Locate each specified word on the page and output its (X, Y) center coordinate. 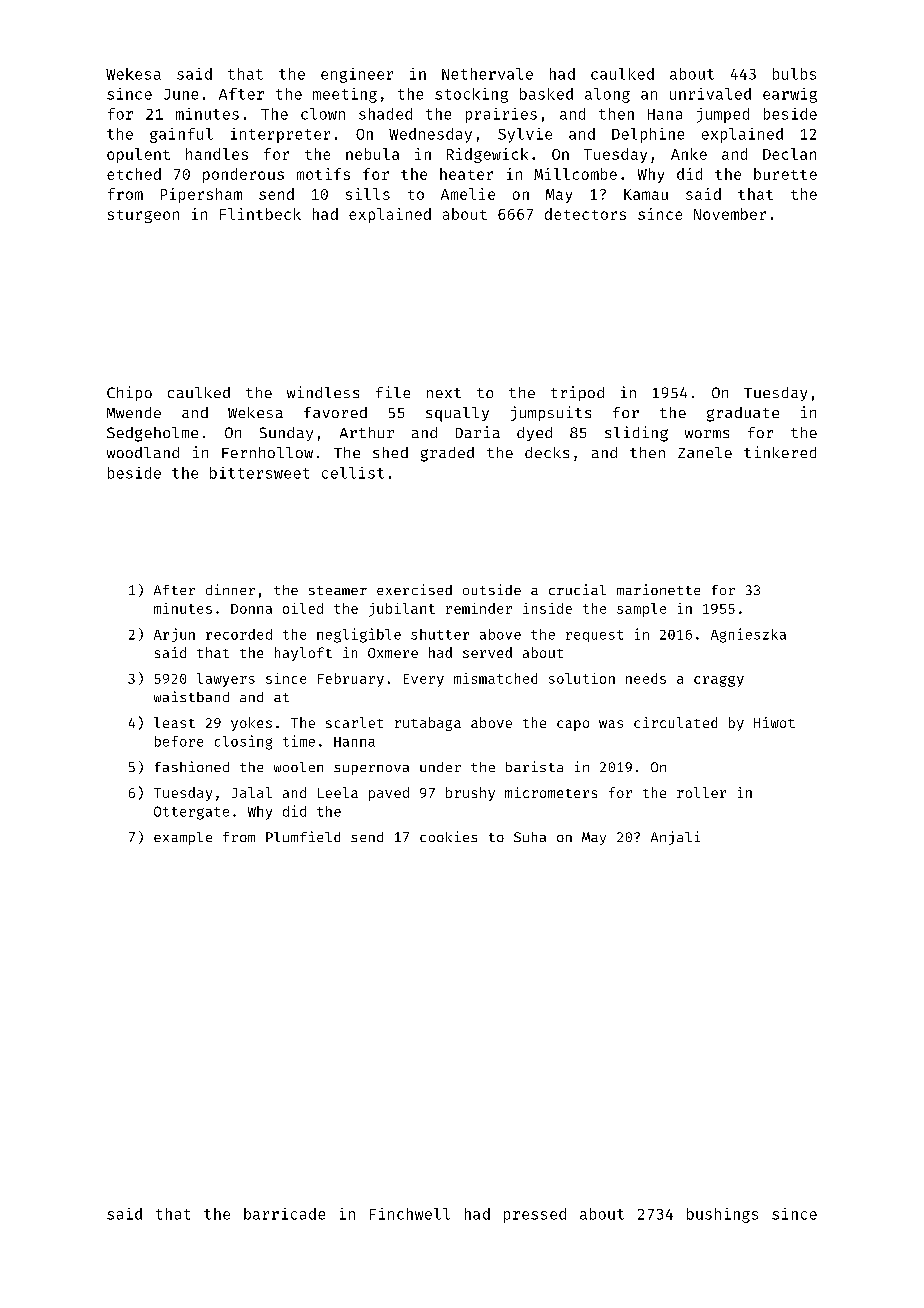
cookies (448, 836)
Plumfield (303, 836)
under (440, 767)
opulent (138, 155)
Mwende (134, 412)
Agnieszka (748, 635)
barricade (284, 1214)
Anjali (675, 838)
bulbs (794, 74)
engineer (357, 75)
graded (447, 454)
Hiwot (774, 722)
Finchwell (410, 1214)
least (174, 722)
